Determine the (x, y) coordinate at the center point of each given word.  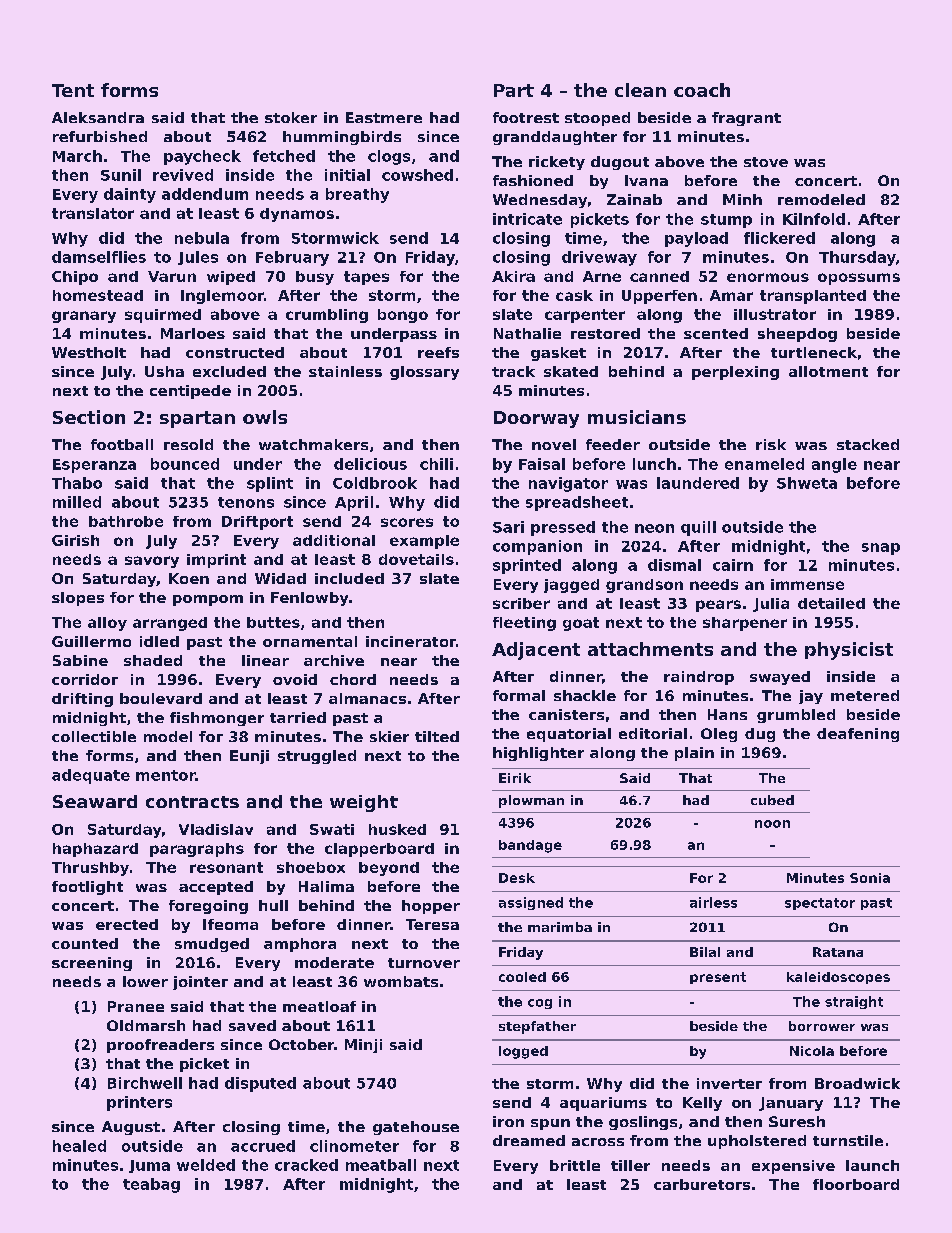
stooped (597, 119)
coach (702, 90)
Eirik (515, 778)
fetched (284, 156)
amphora (300, 945)
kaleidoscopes (838, 978)
